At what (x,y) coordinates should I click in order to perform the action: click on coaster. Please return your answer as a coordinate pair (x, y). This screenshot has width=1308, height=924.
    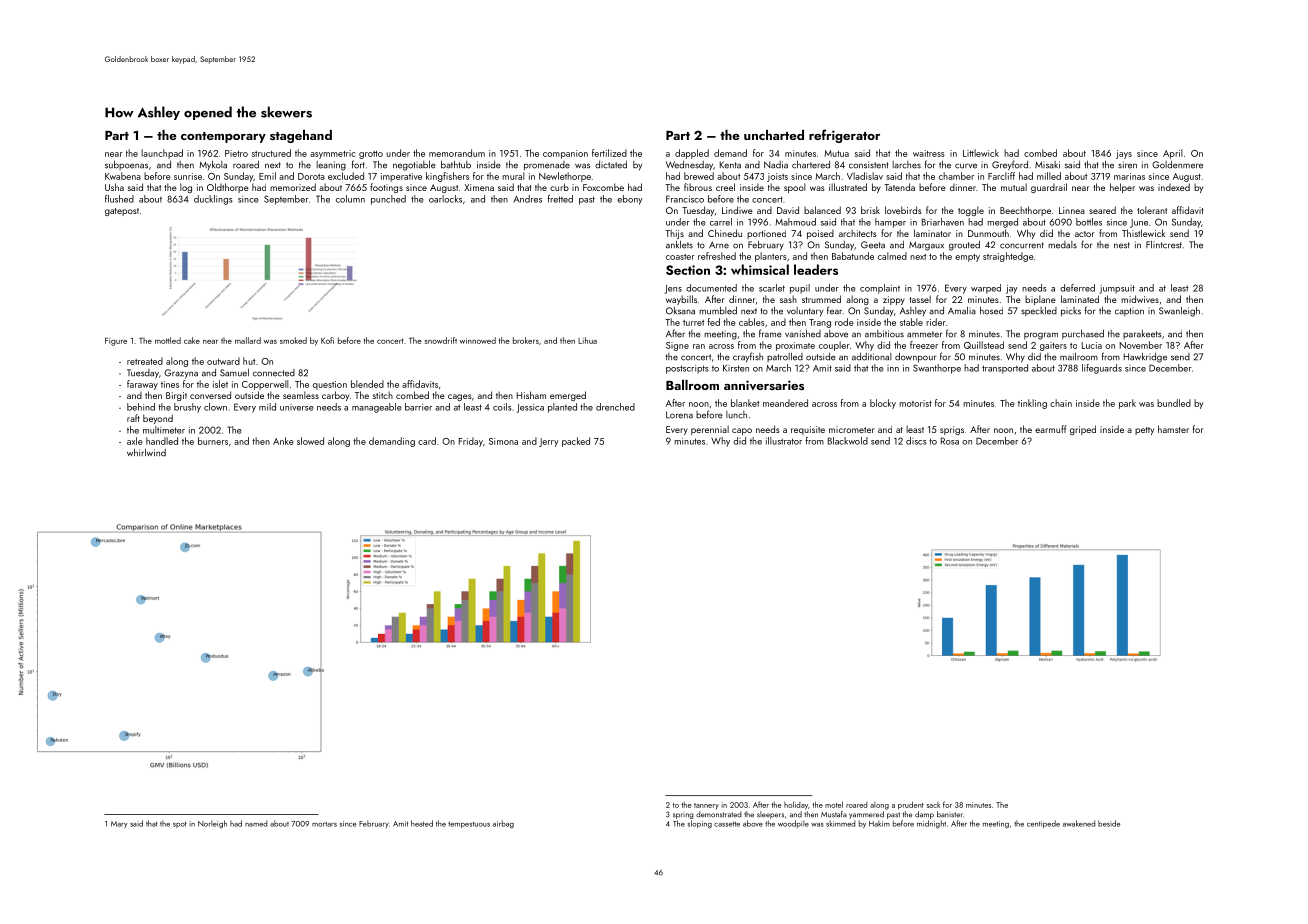
    Looking at the image, I should click on (680, 257).
